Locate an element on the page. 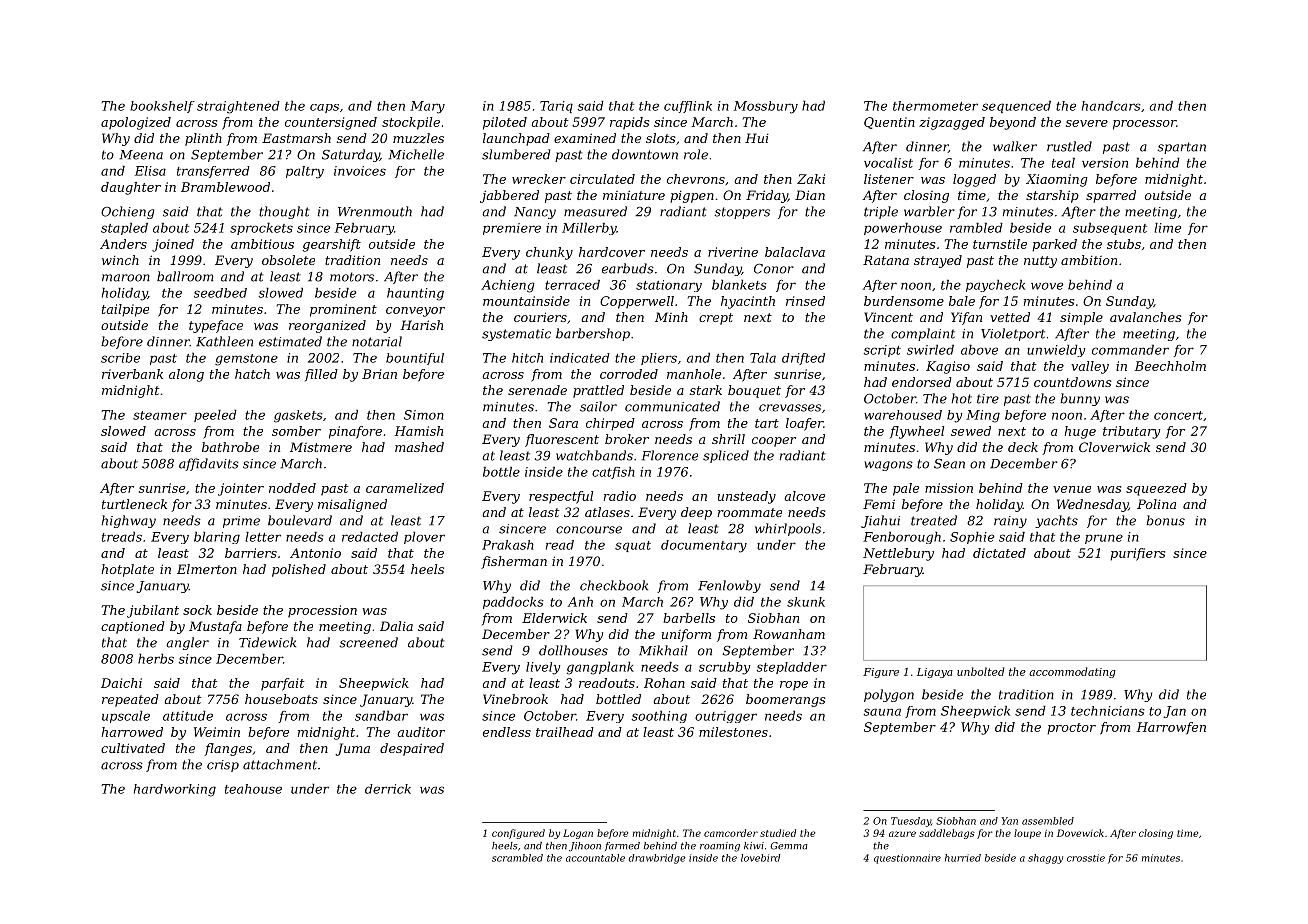  hardworking is located at coordinates (175, 790).
